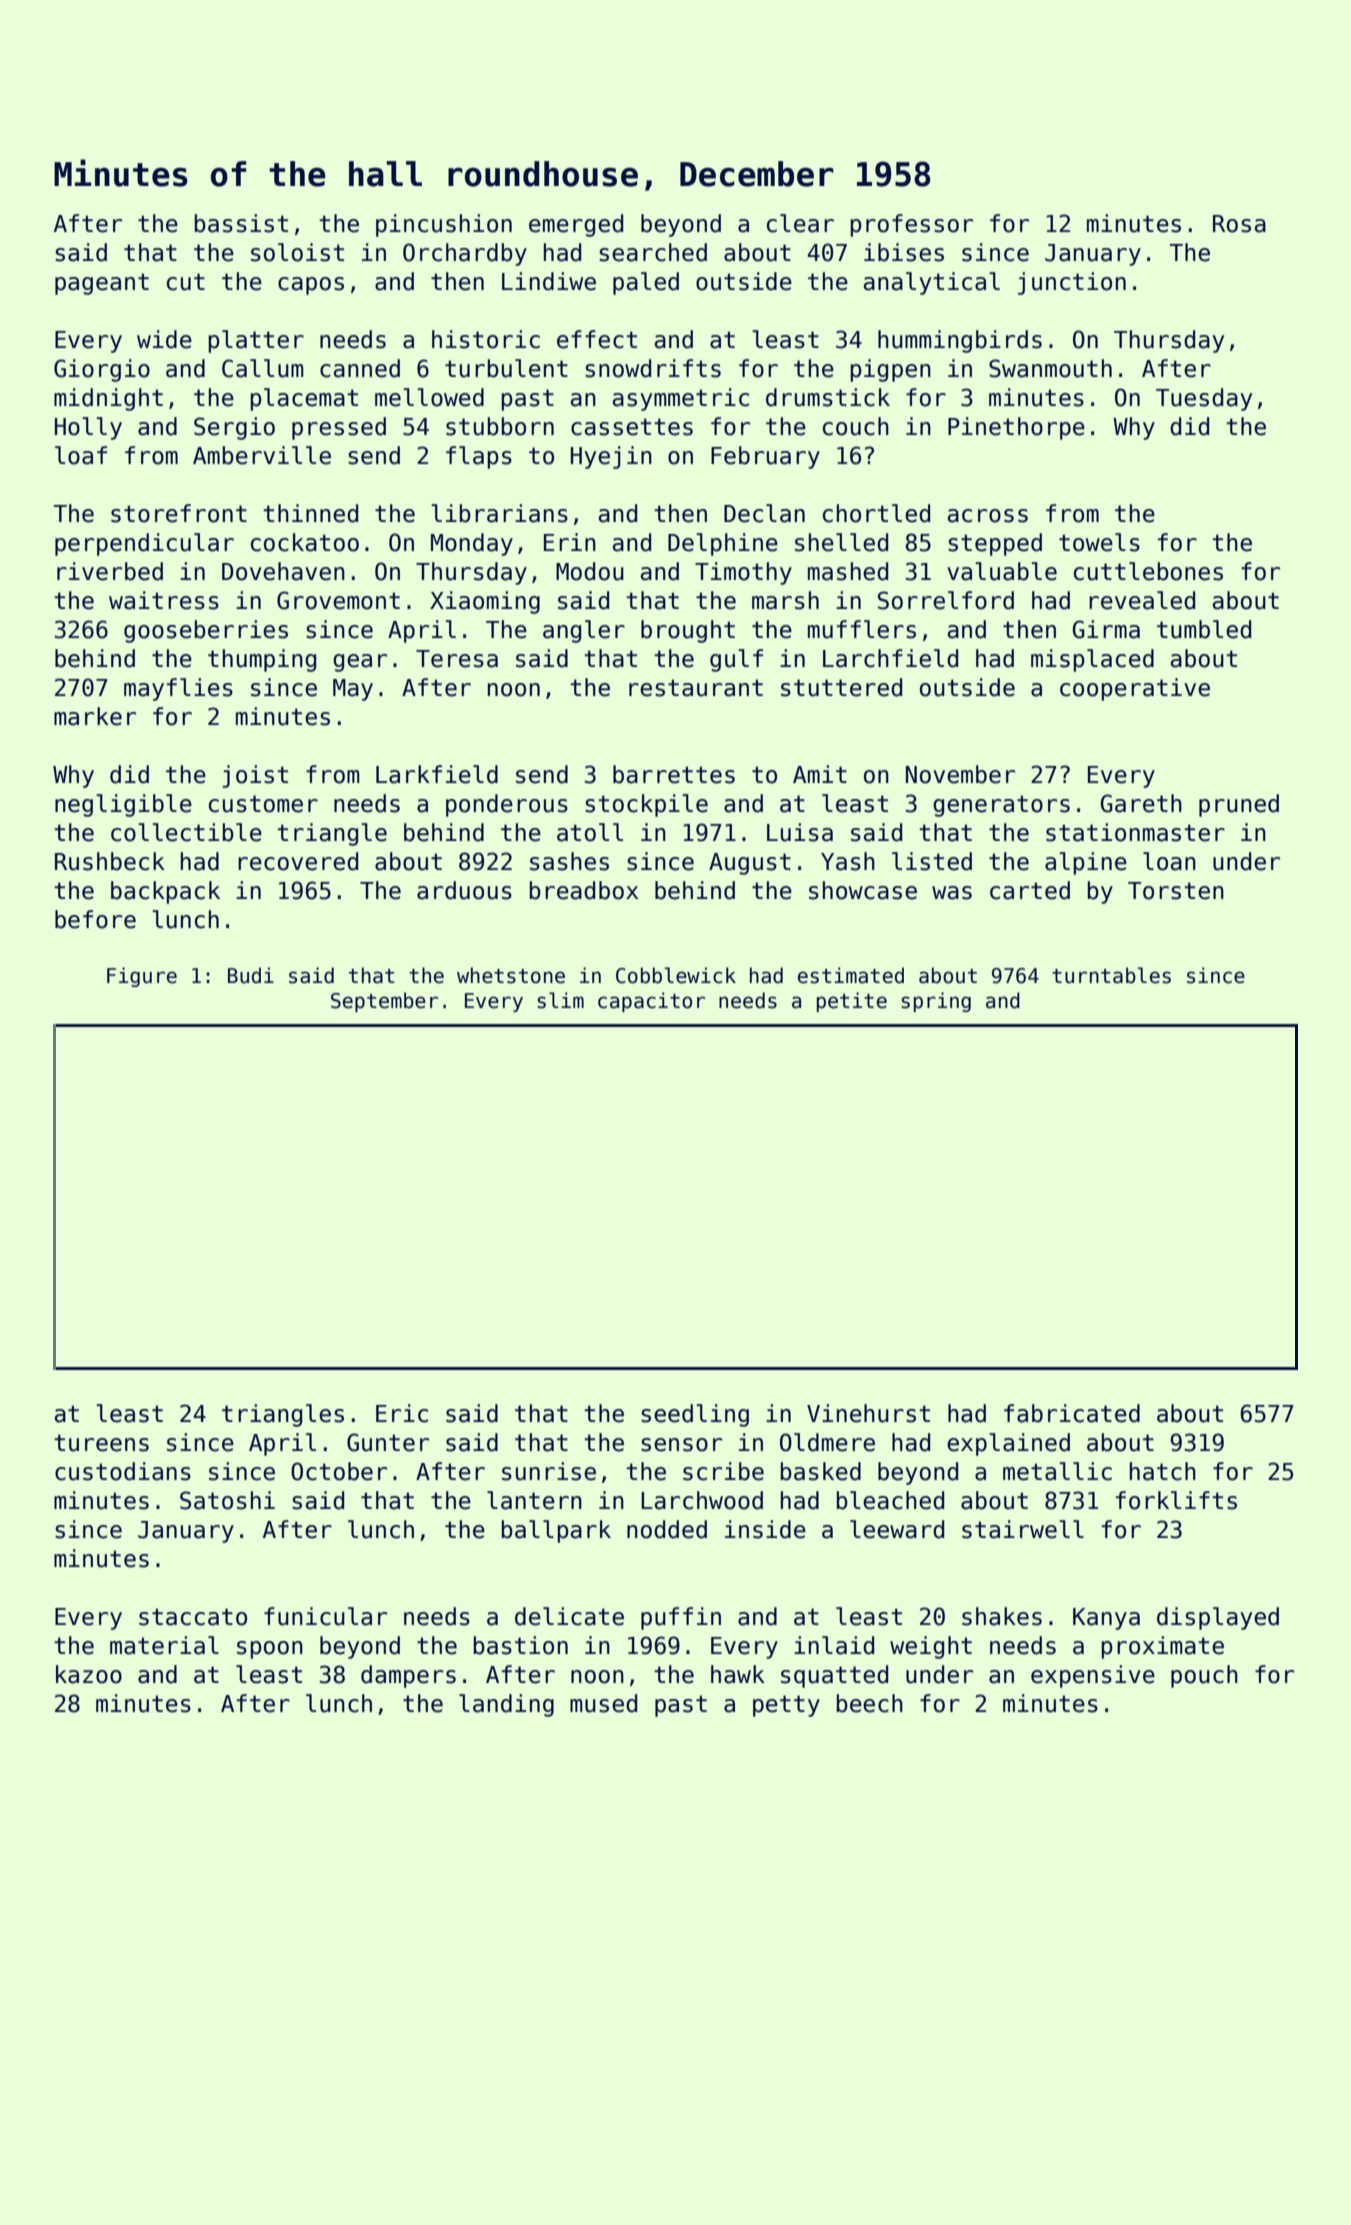  What do you see at coordinates (1111, 975) in the screenshot?
I see `turntables` at bounding box center [1111, 975].
